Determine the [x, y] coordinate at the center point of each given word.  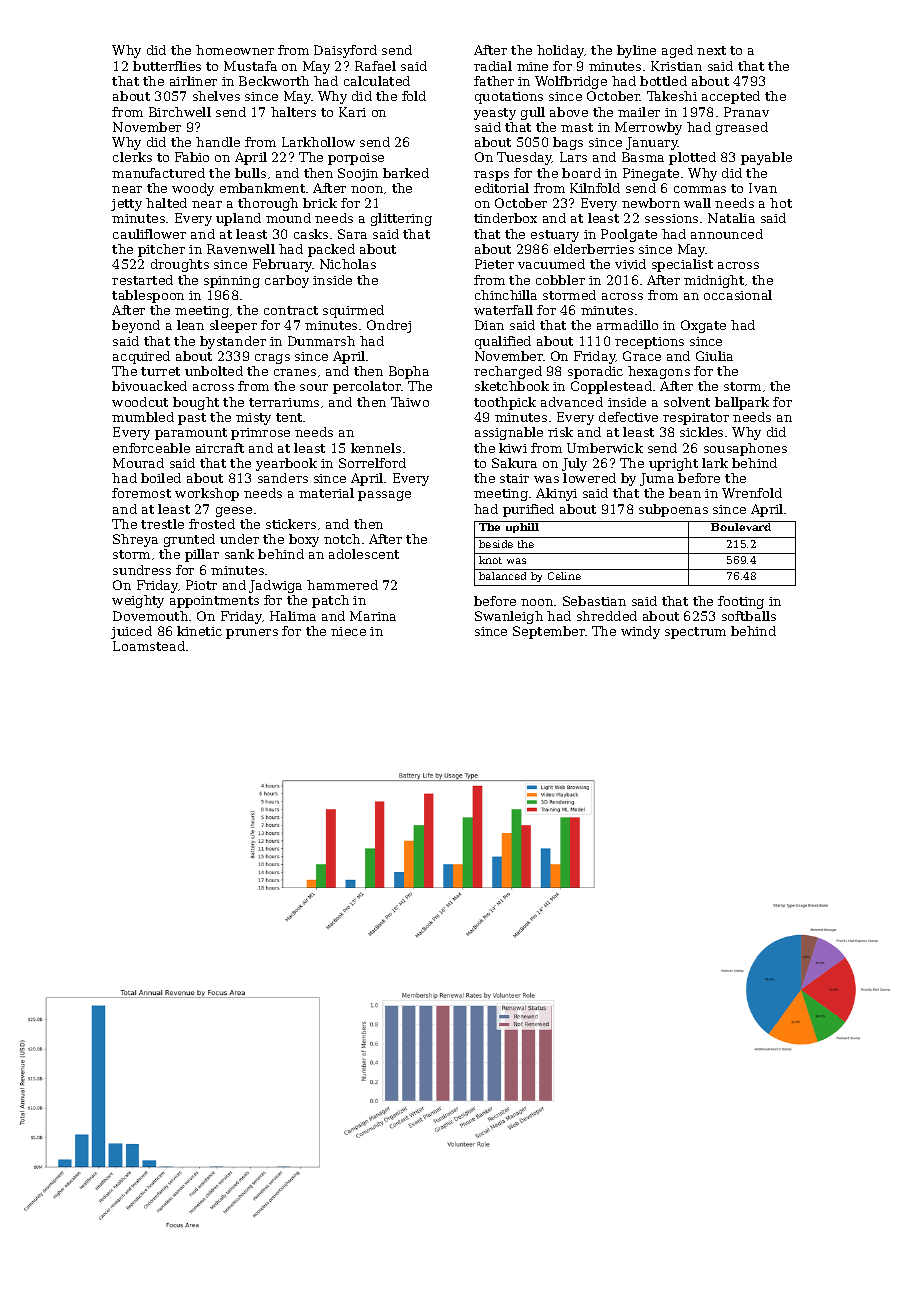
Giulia [714, 356]
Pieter [494, 264]
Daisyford [345, 51]
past [192, 419]
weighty [138, 601]
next [711, 50]
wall [697, 203]
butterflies [167, 66]
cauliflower [149, 234]
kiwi [513, 448]
